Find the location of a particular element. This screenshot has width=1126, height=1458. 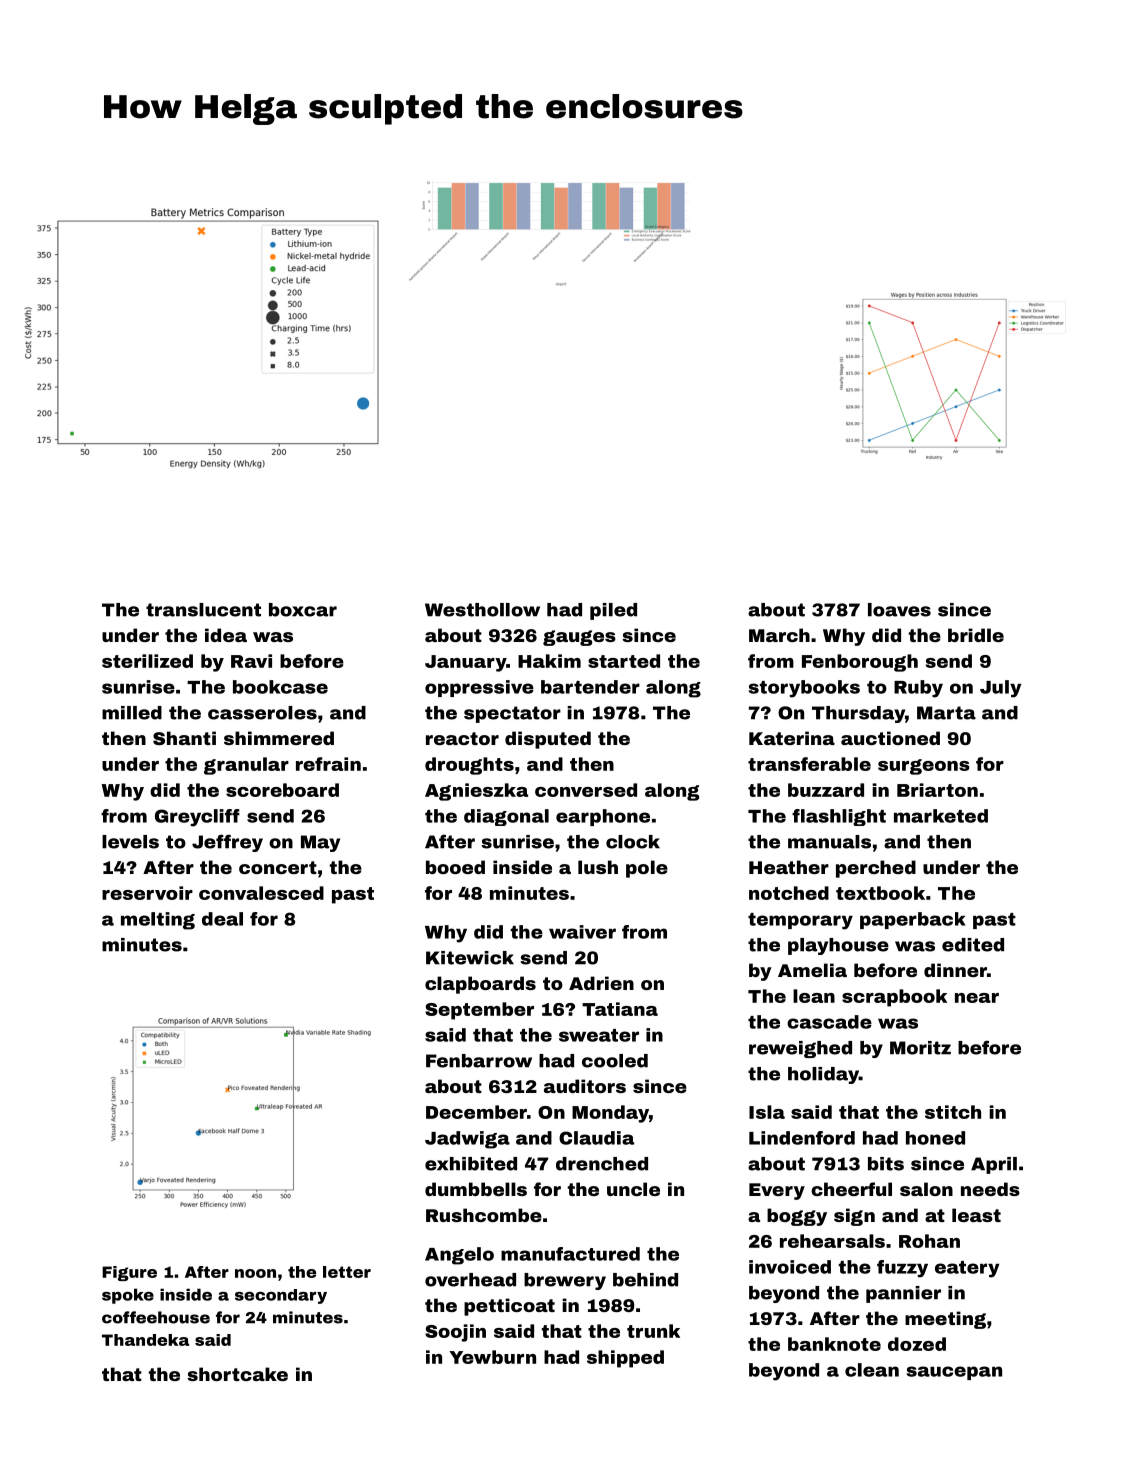

shortcake is located at coordinates (237, 1374).
